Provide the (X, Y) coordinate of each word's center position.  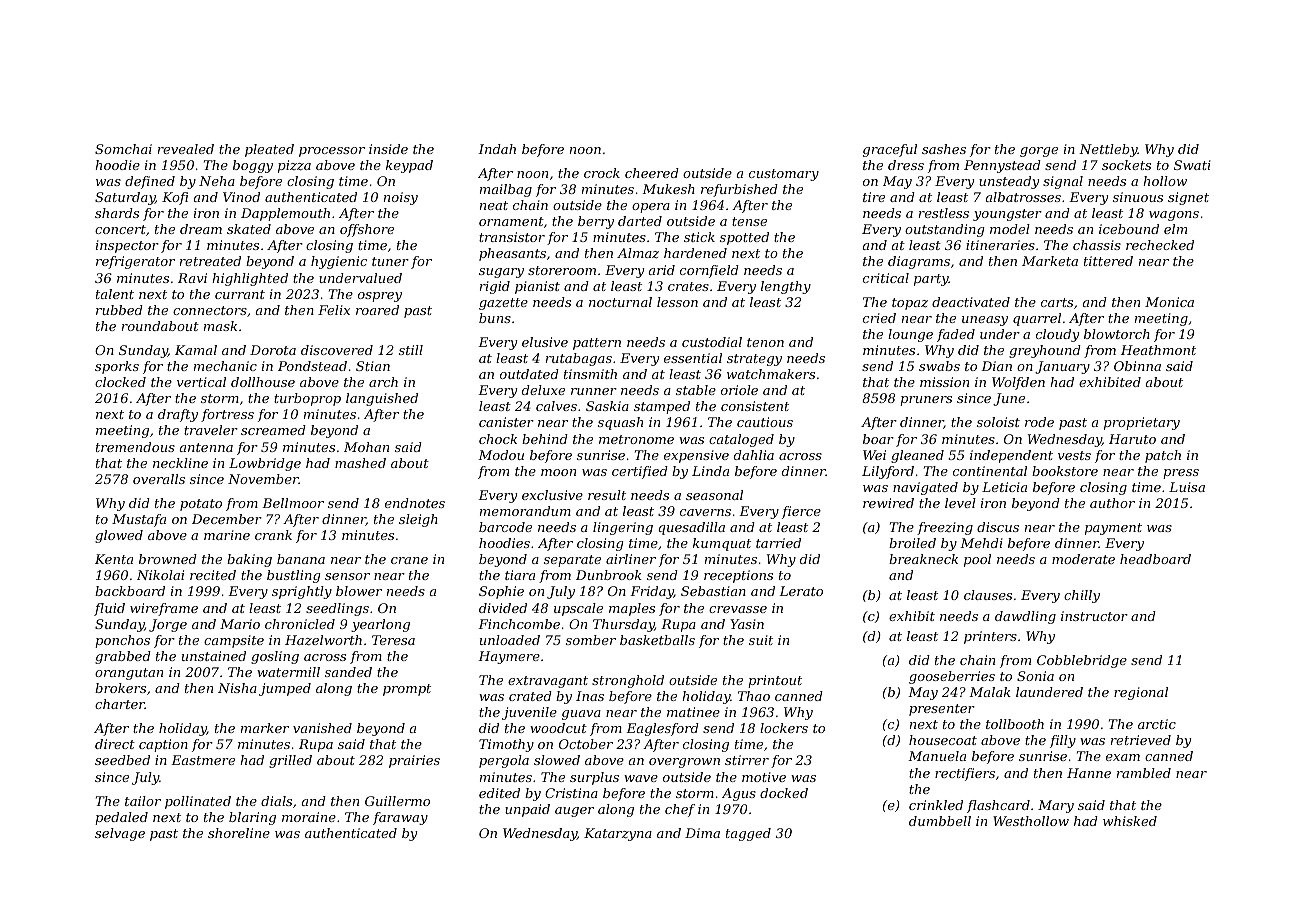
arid (662, 270)
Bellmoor (293, 503)
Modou (501, 455)
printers (990, 637)
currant (240, 294)
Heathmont (1158, 350)
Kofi (175, 198)
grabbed (123, 657)
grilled (290, 761)
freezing (945, 528)
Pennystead (1002, 166)
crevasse (738, 609)
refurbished (739, 190)
